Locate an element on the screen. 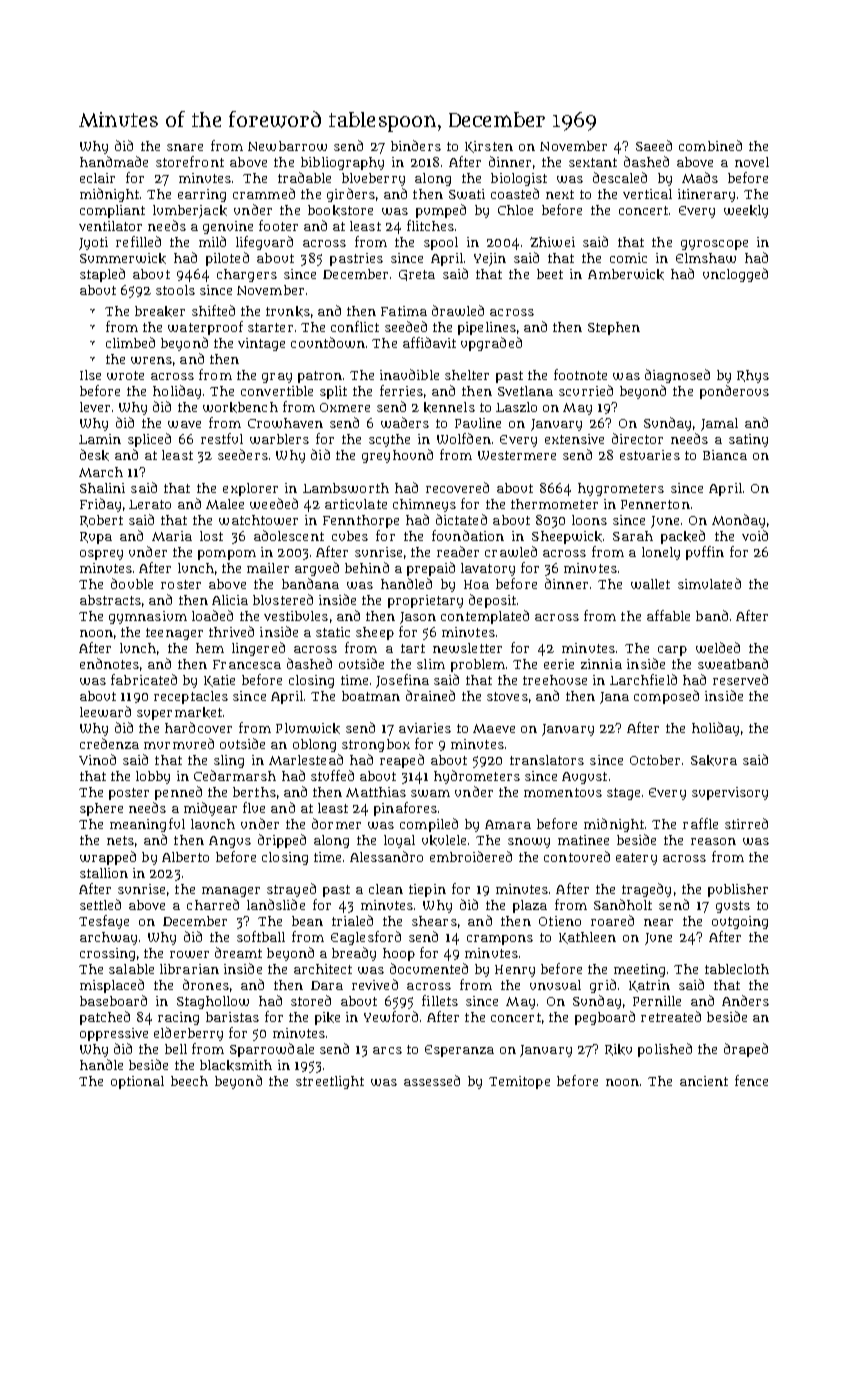 The image size is (849, 1400). Ilse is located at coordinates (90, 375).
